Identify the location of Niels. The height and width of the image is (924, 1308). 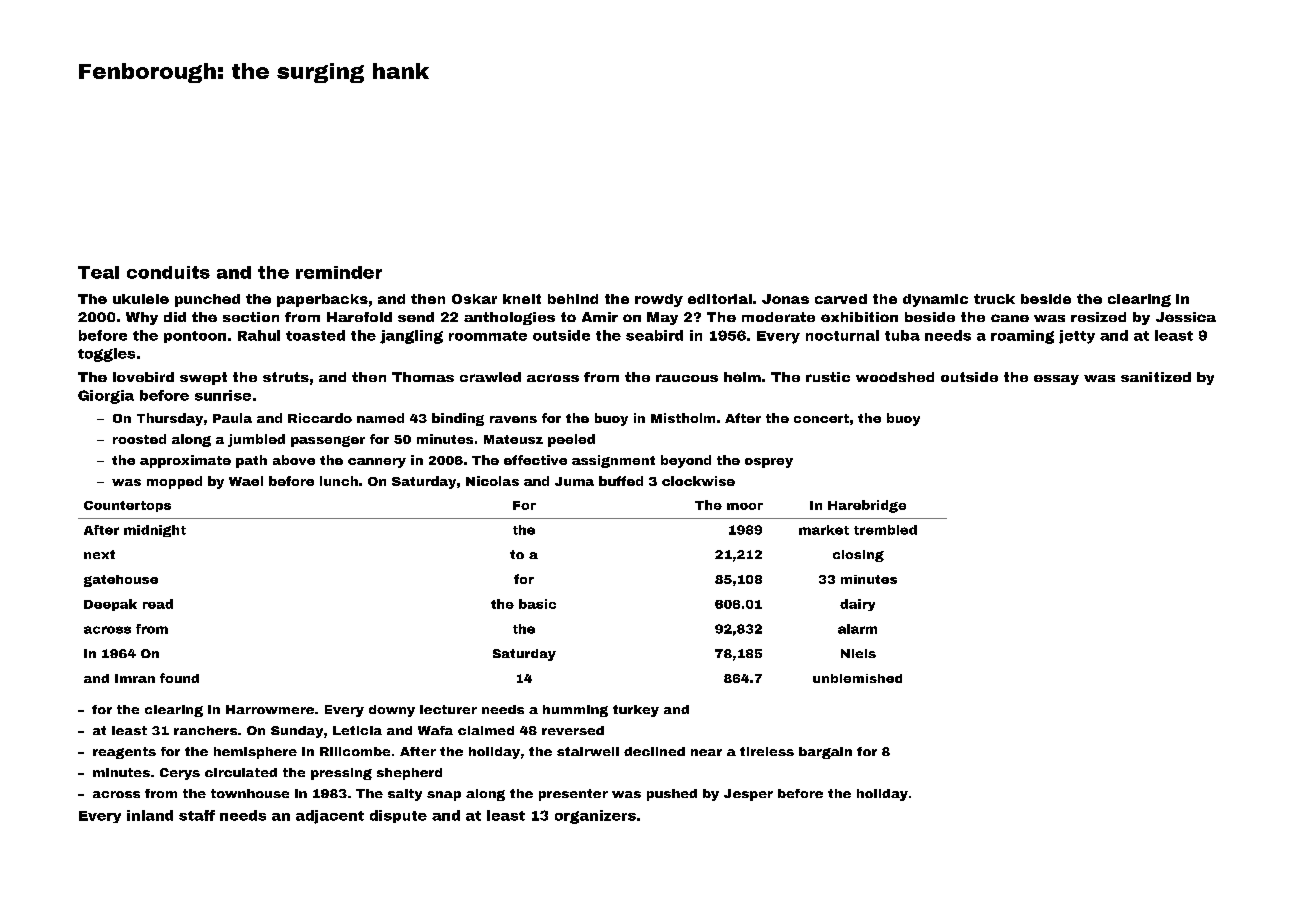
(858, 653).
